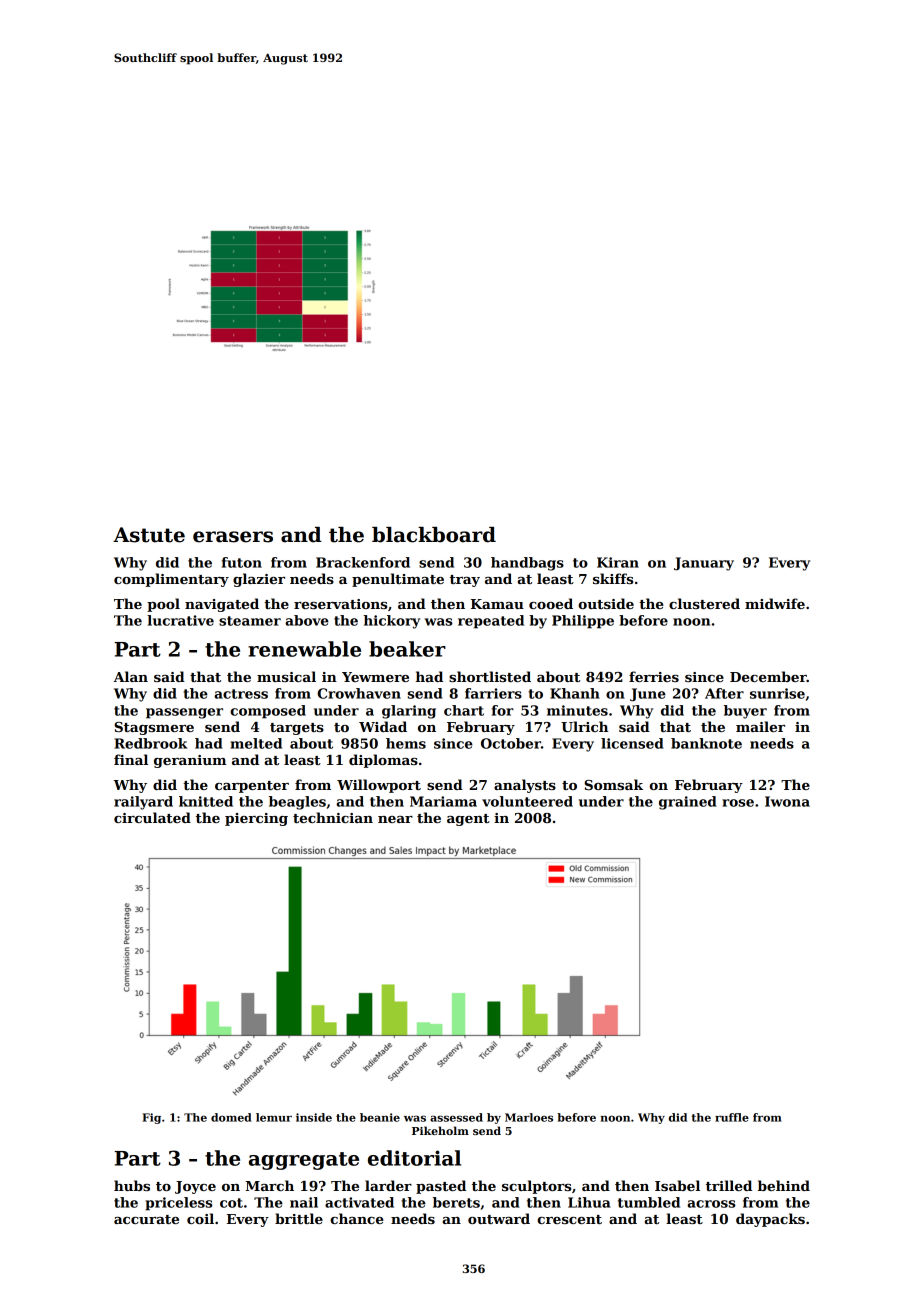 The width and height of the page is (924, 1308). What do you see at coordinates (618, 562) in the page?
I see `Kiran` at bounding box center [618, 562].
